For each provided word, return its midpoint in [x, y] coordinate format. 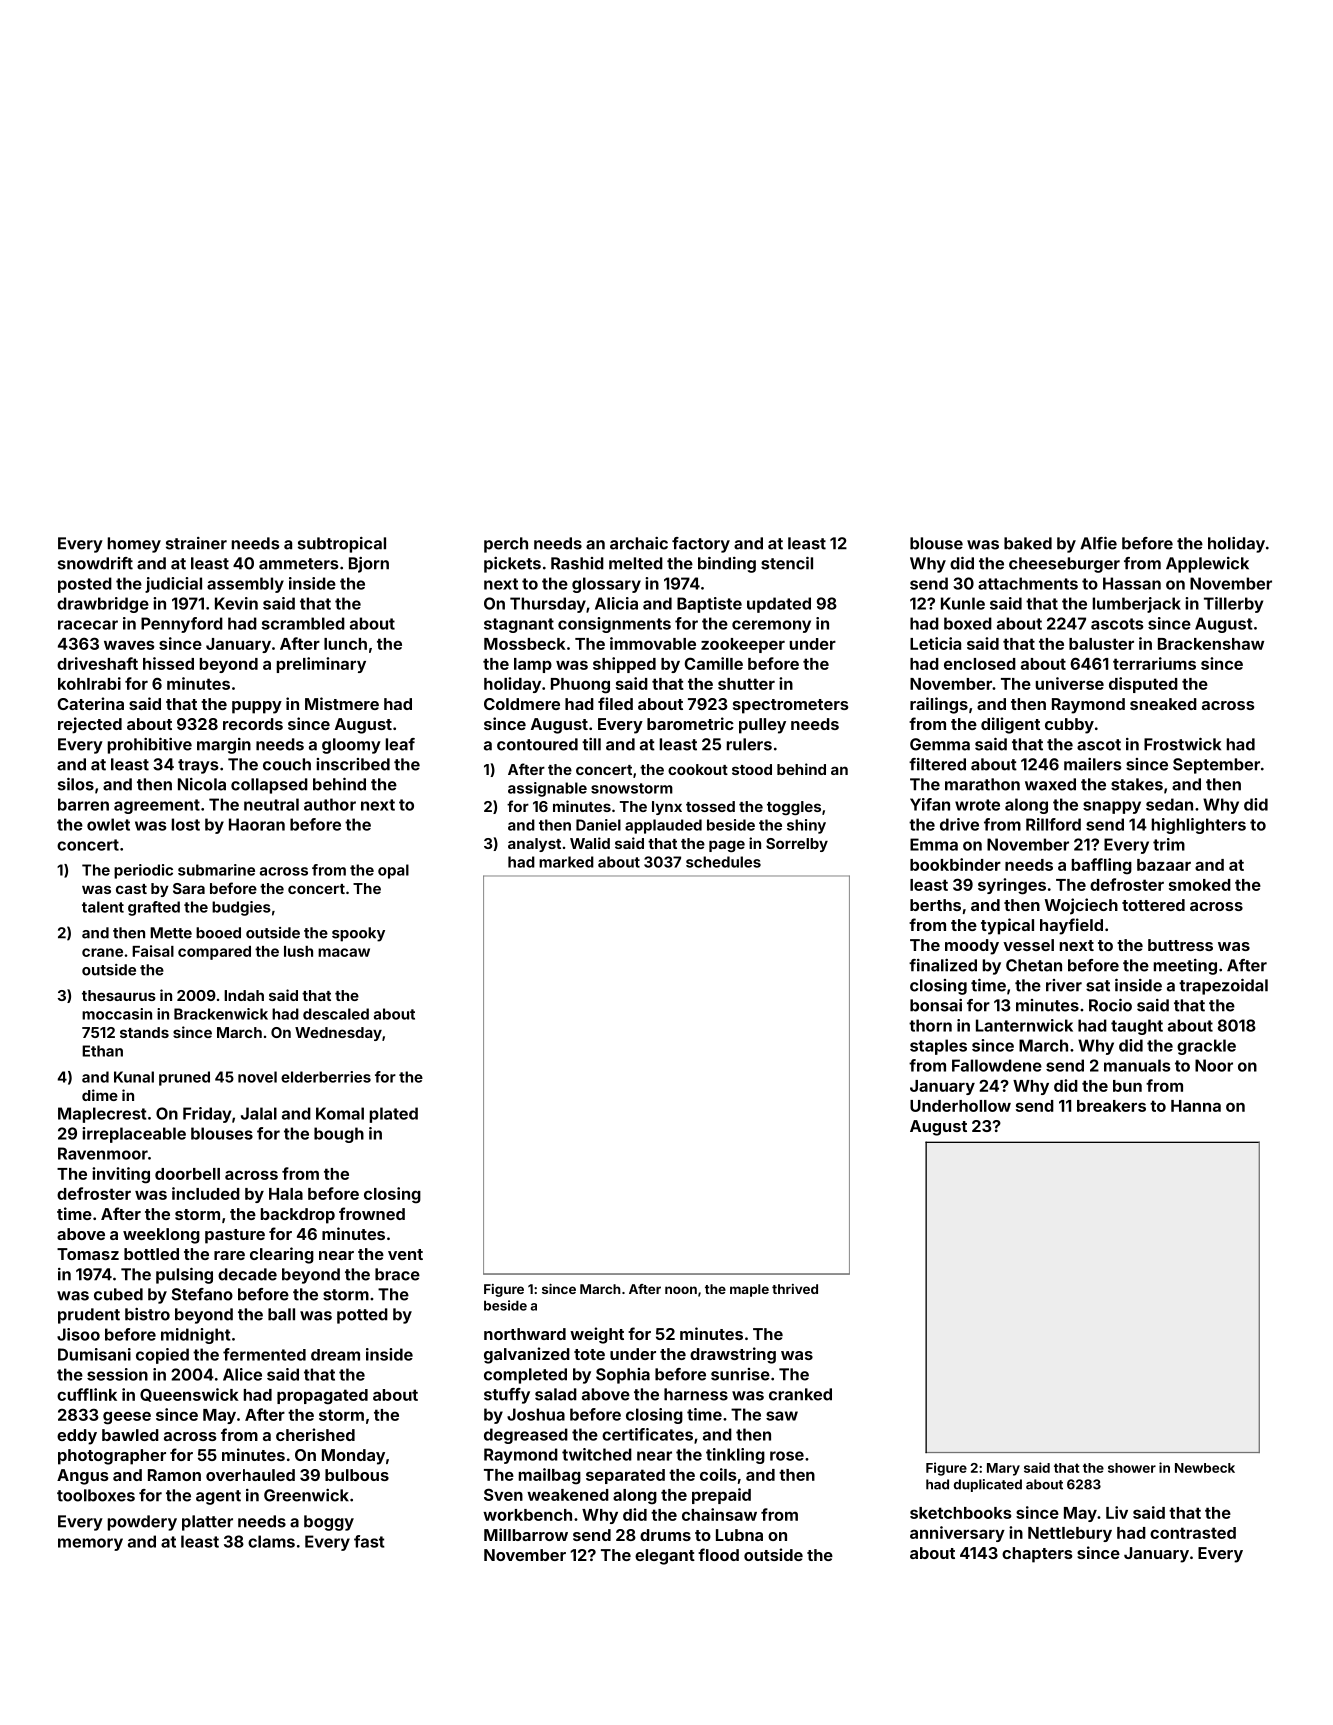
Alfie [1098, 543]
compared [214, 953]
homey [134, 545]
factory [701, 545]
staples [938, 1047]
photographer [112, 1457]
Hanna [1196, 1106]
